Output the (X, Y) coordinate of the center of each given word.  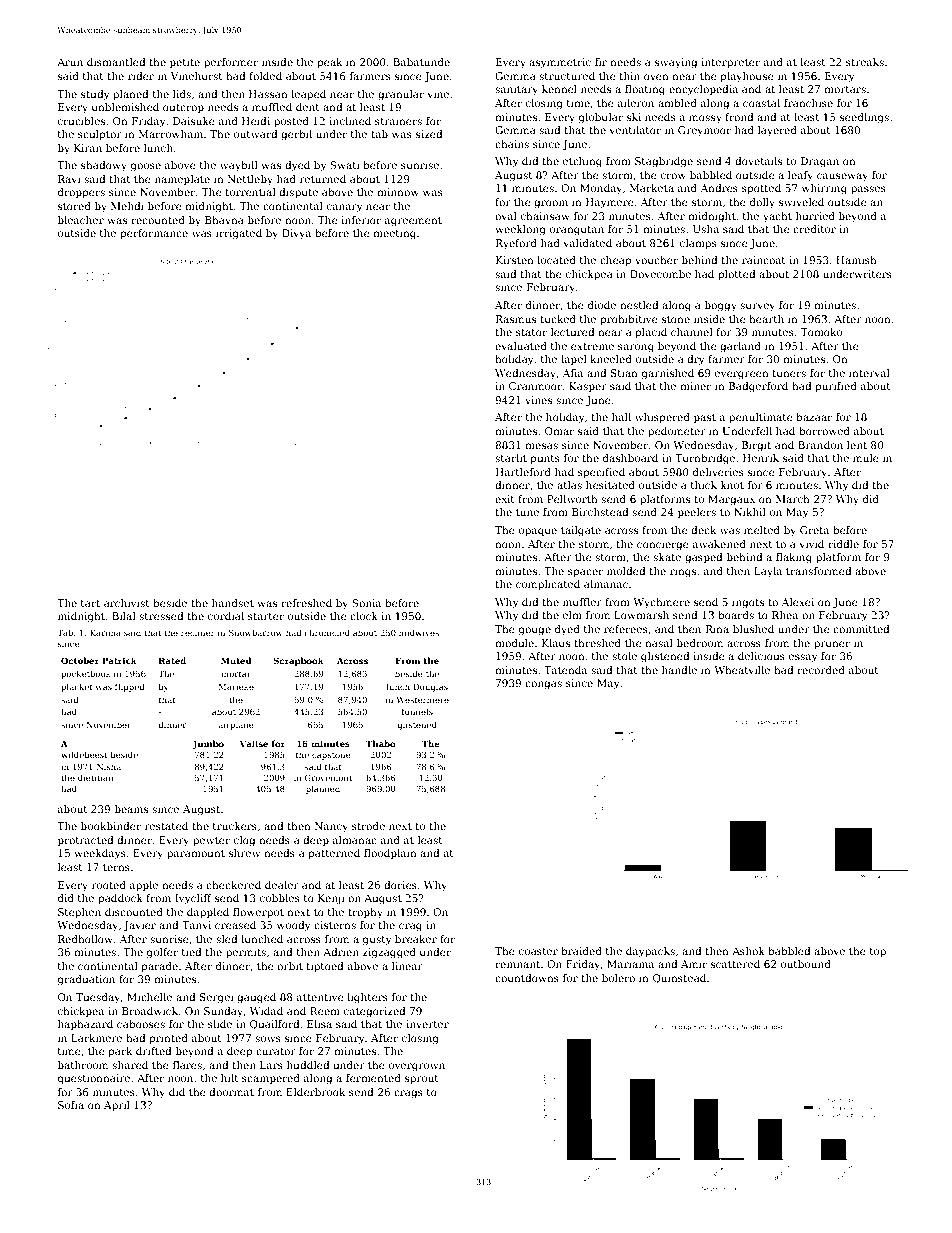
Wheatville (742, 670)
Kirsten (515, 260)
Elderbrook (316, 1092)
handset (233, 603)
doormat (231, 1092)
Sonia (366, 603)
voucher (656, 260)
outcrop (183, 108)
